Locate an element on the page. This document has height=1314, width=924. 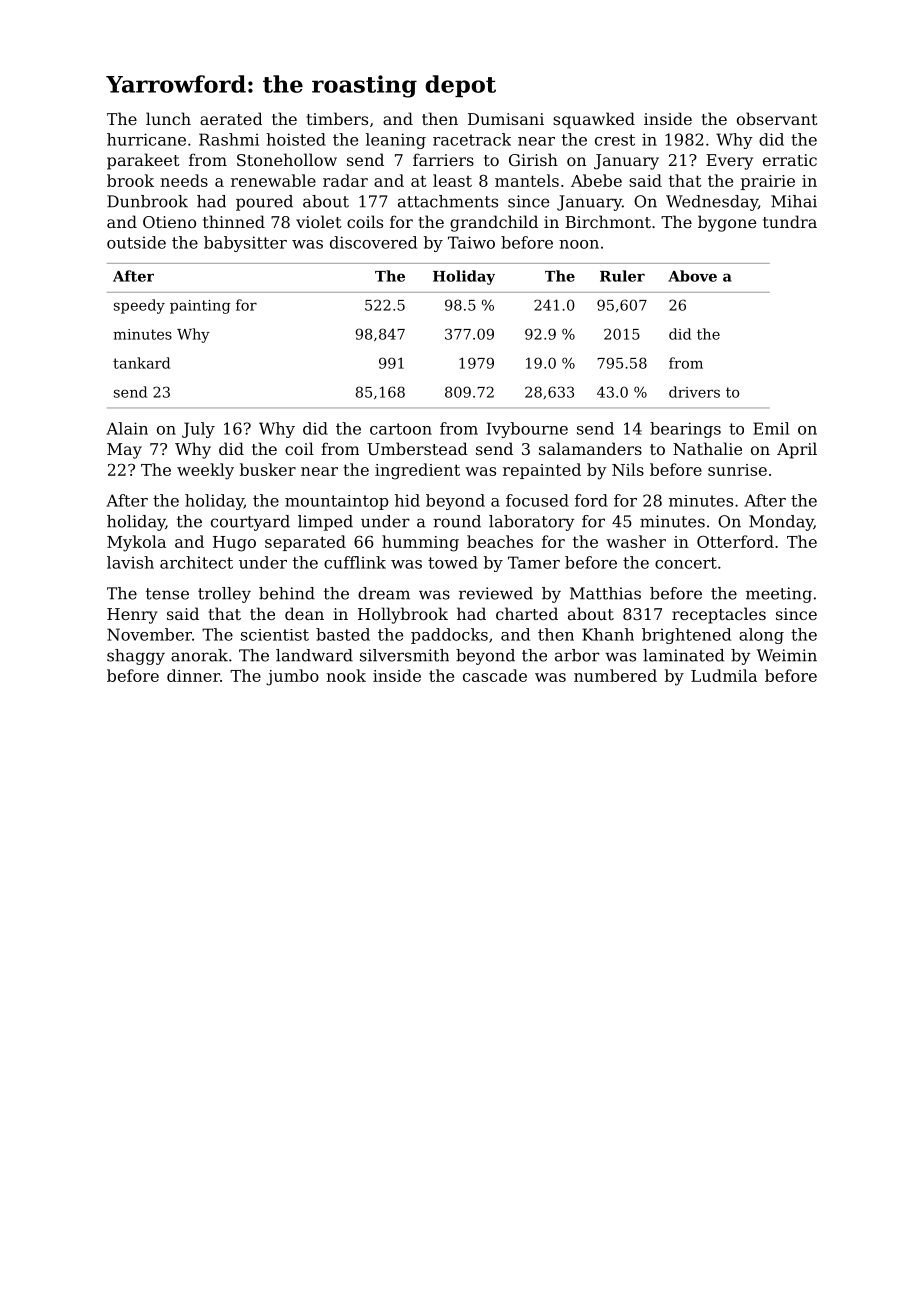
grandchild is located at coordinates (494, 223).
